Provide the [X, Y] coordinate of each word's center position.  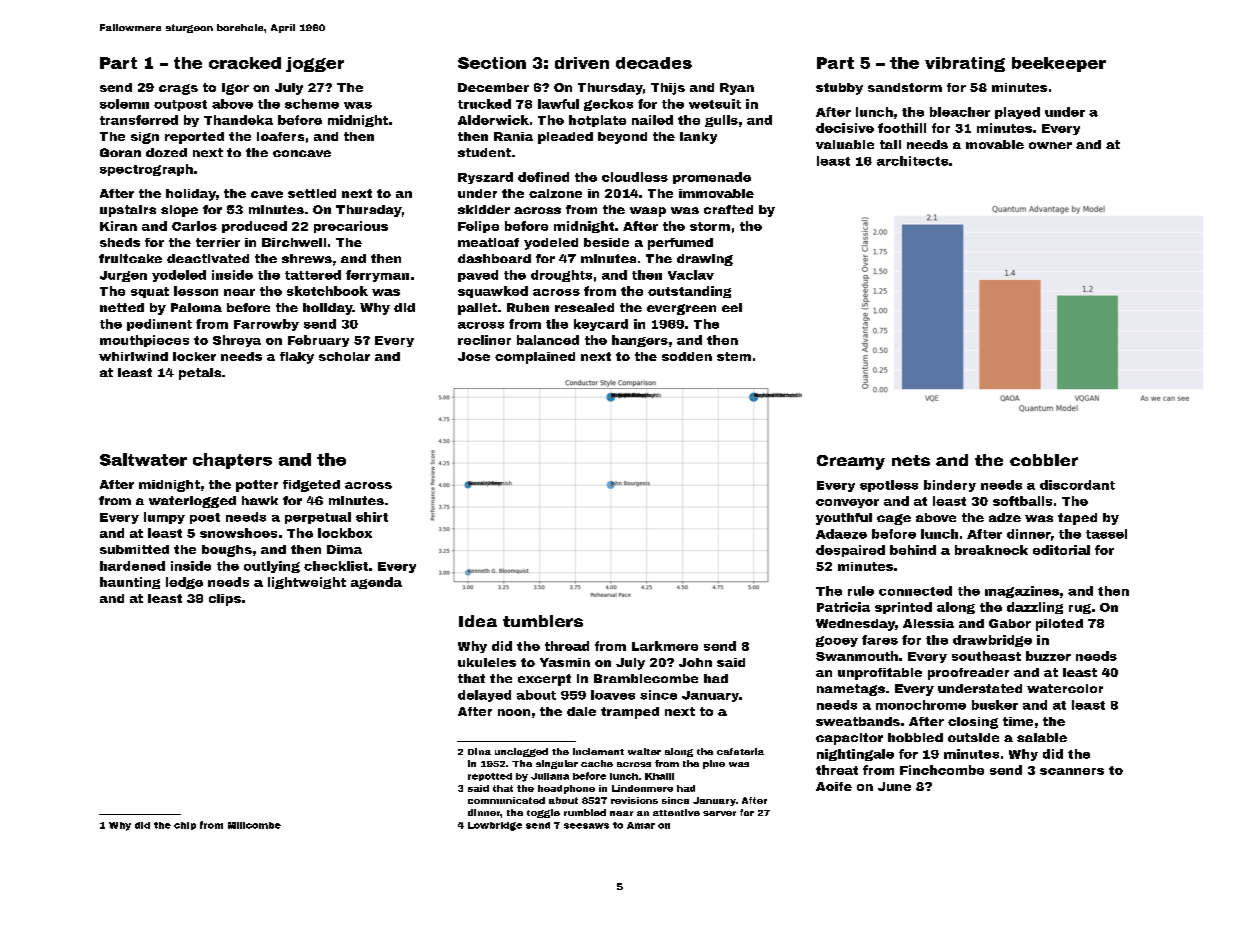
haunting [130, 583]
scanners [1072, 771]
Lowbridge [495, 826]
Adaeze [841, 534]
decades [654, 63]
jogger [315, 64]
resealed [584, 307]
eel [732, 307]
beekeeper [1059, 64]
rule [861, 591]
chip [185, 826]
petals [200, 374]
